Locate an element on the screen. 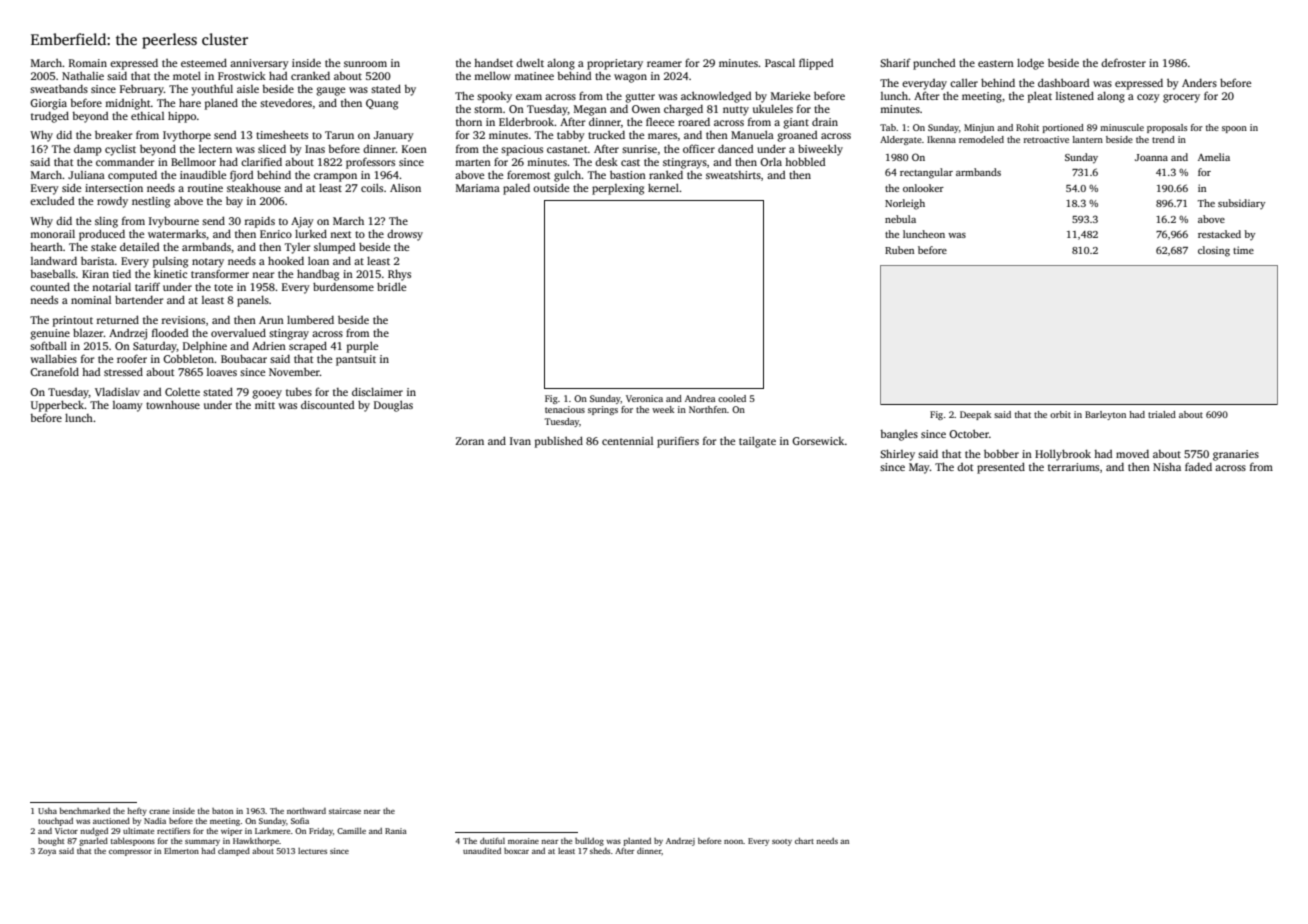 The height and width of the screenshot is (924, 1308). sunroom is located at coordinates (365, 64).
